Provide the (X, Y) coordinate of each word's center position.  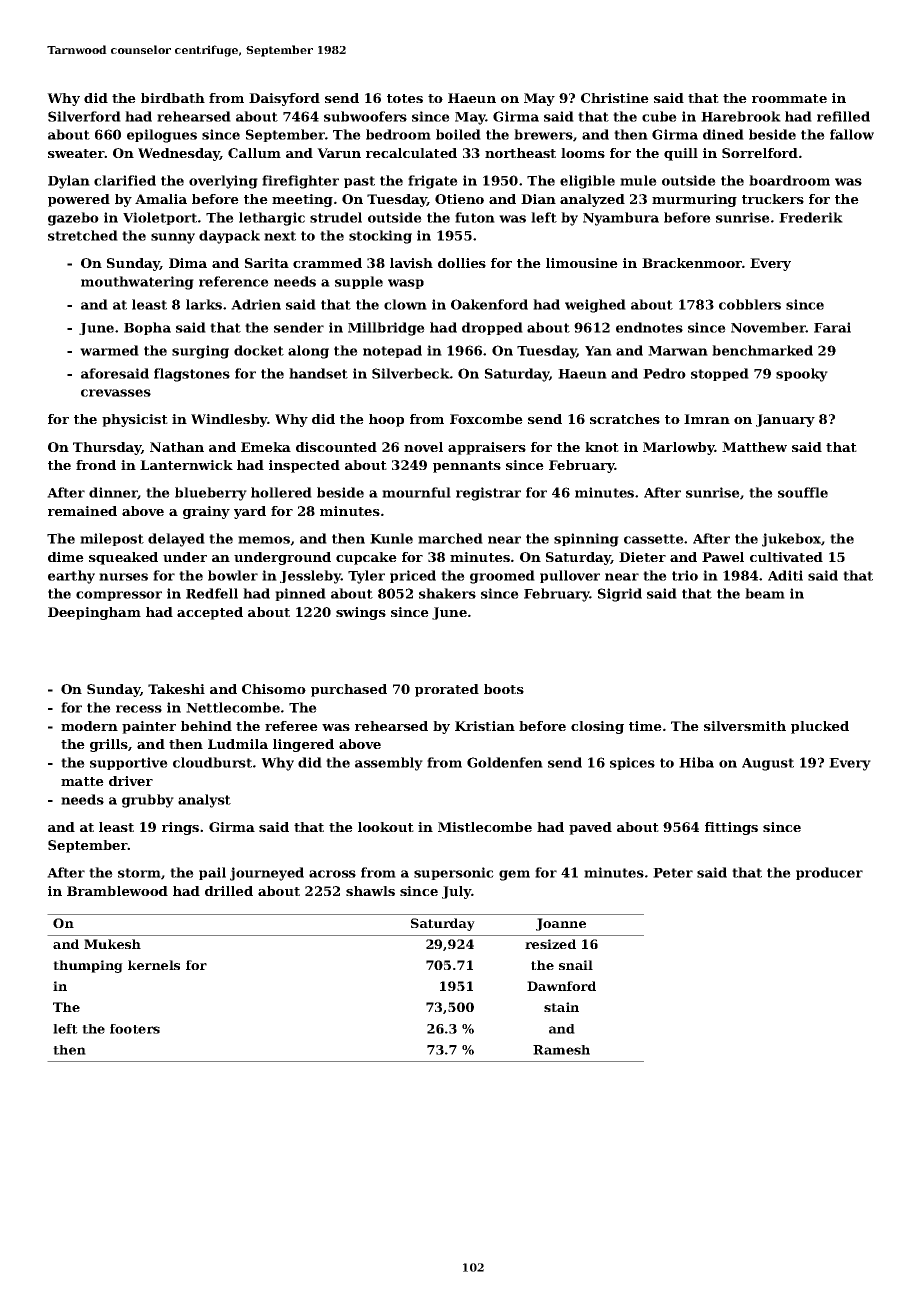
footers (135, 1029)
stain (561, 1007)
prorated (447, 690)
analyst (204, 801)
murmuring (694, 200)
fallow (852, 134)
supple (359, 282)
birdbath (173, 98)
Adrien (256, 304)
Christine (615, 98)
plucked (820, 727)
